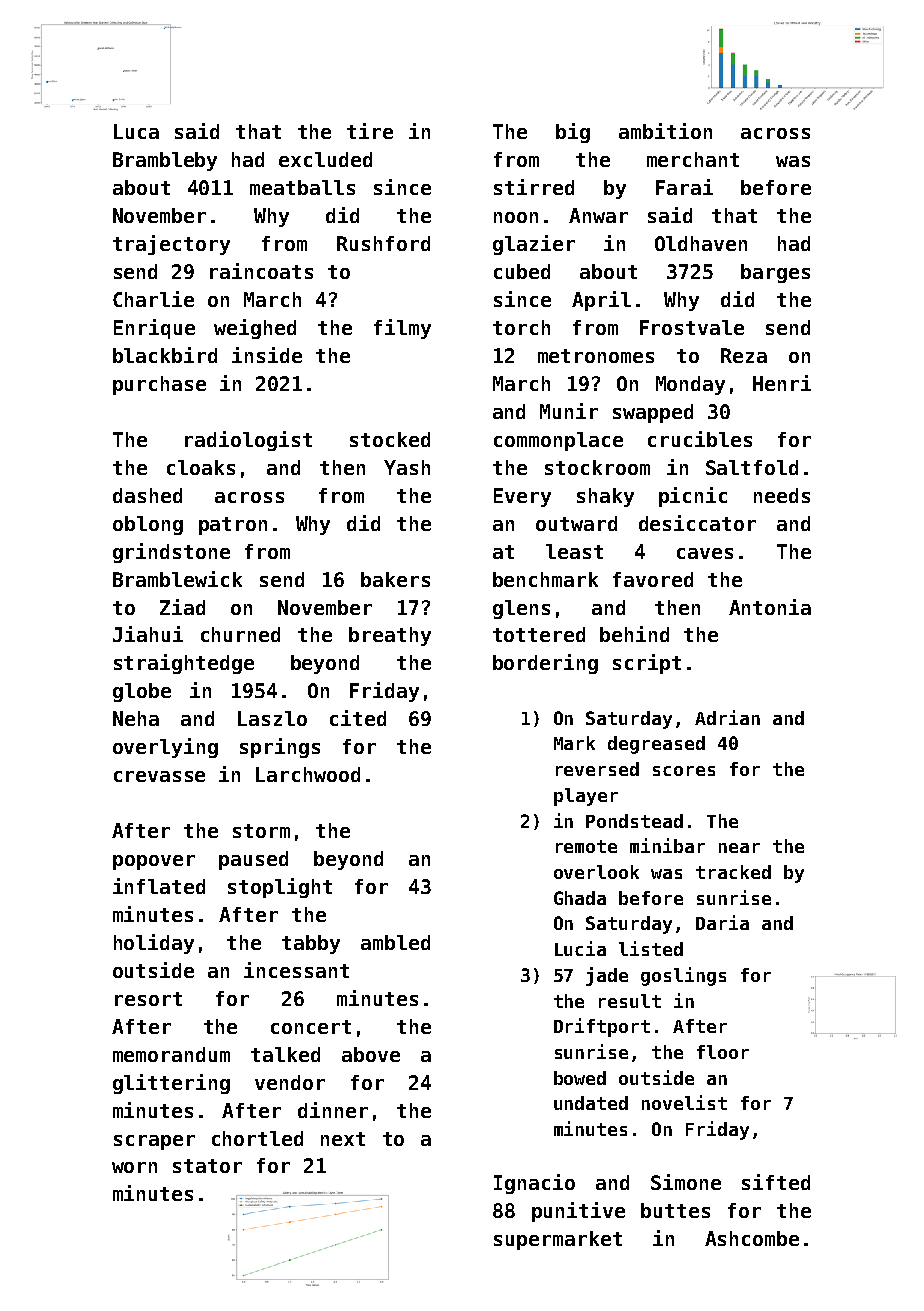 The height and width of the screenshot is (1311, 924). Describe the element at coordinates (776, 1182) in the screenshot. I see `sifted` at that location.
